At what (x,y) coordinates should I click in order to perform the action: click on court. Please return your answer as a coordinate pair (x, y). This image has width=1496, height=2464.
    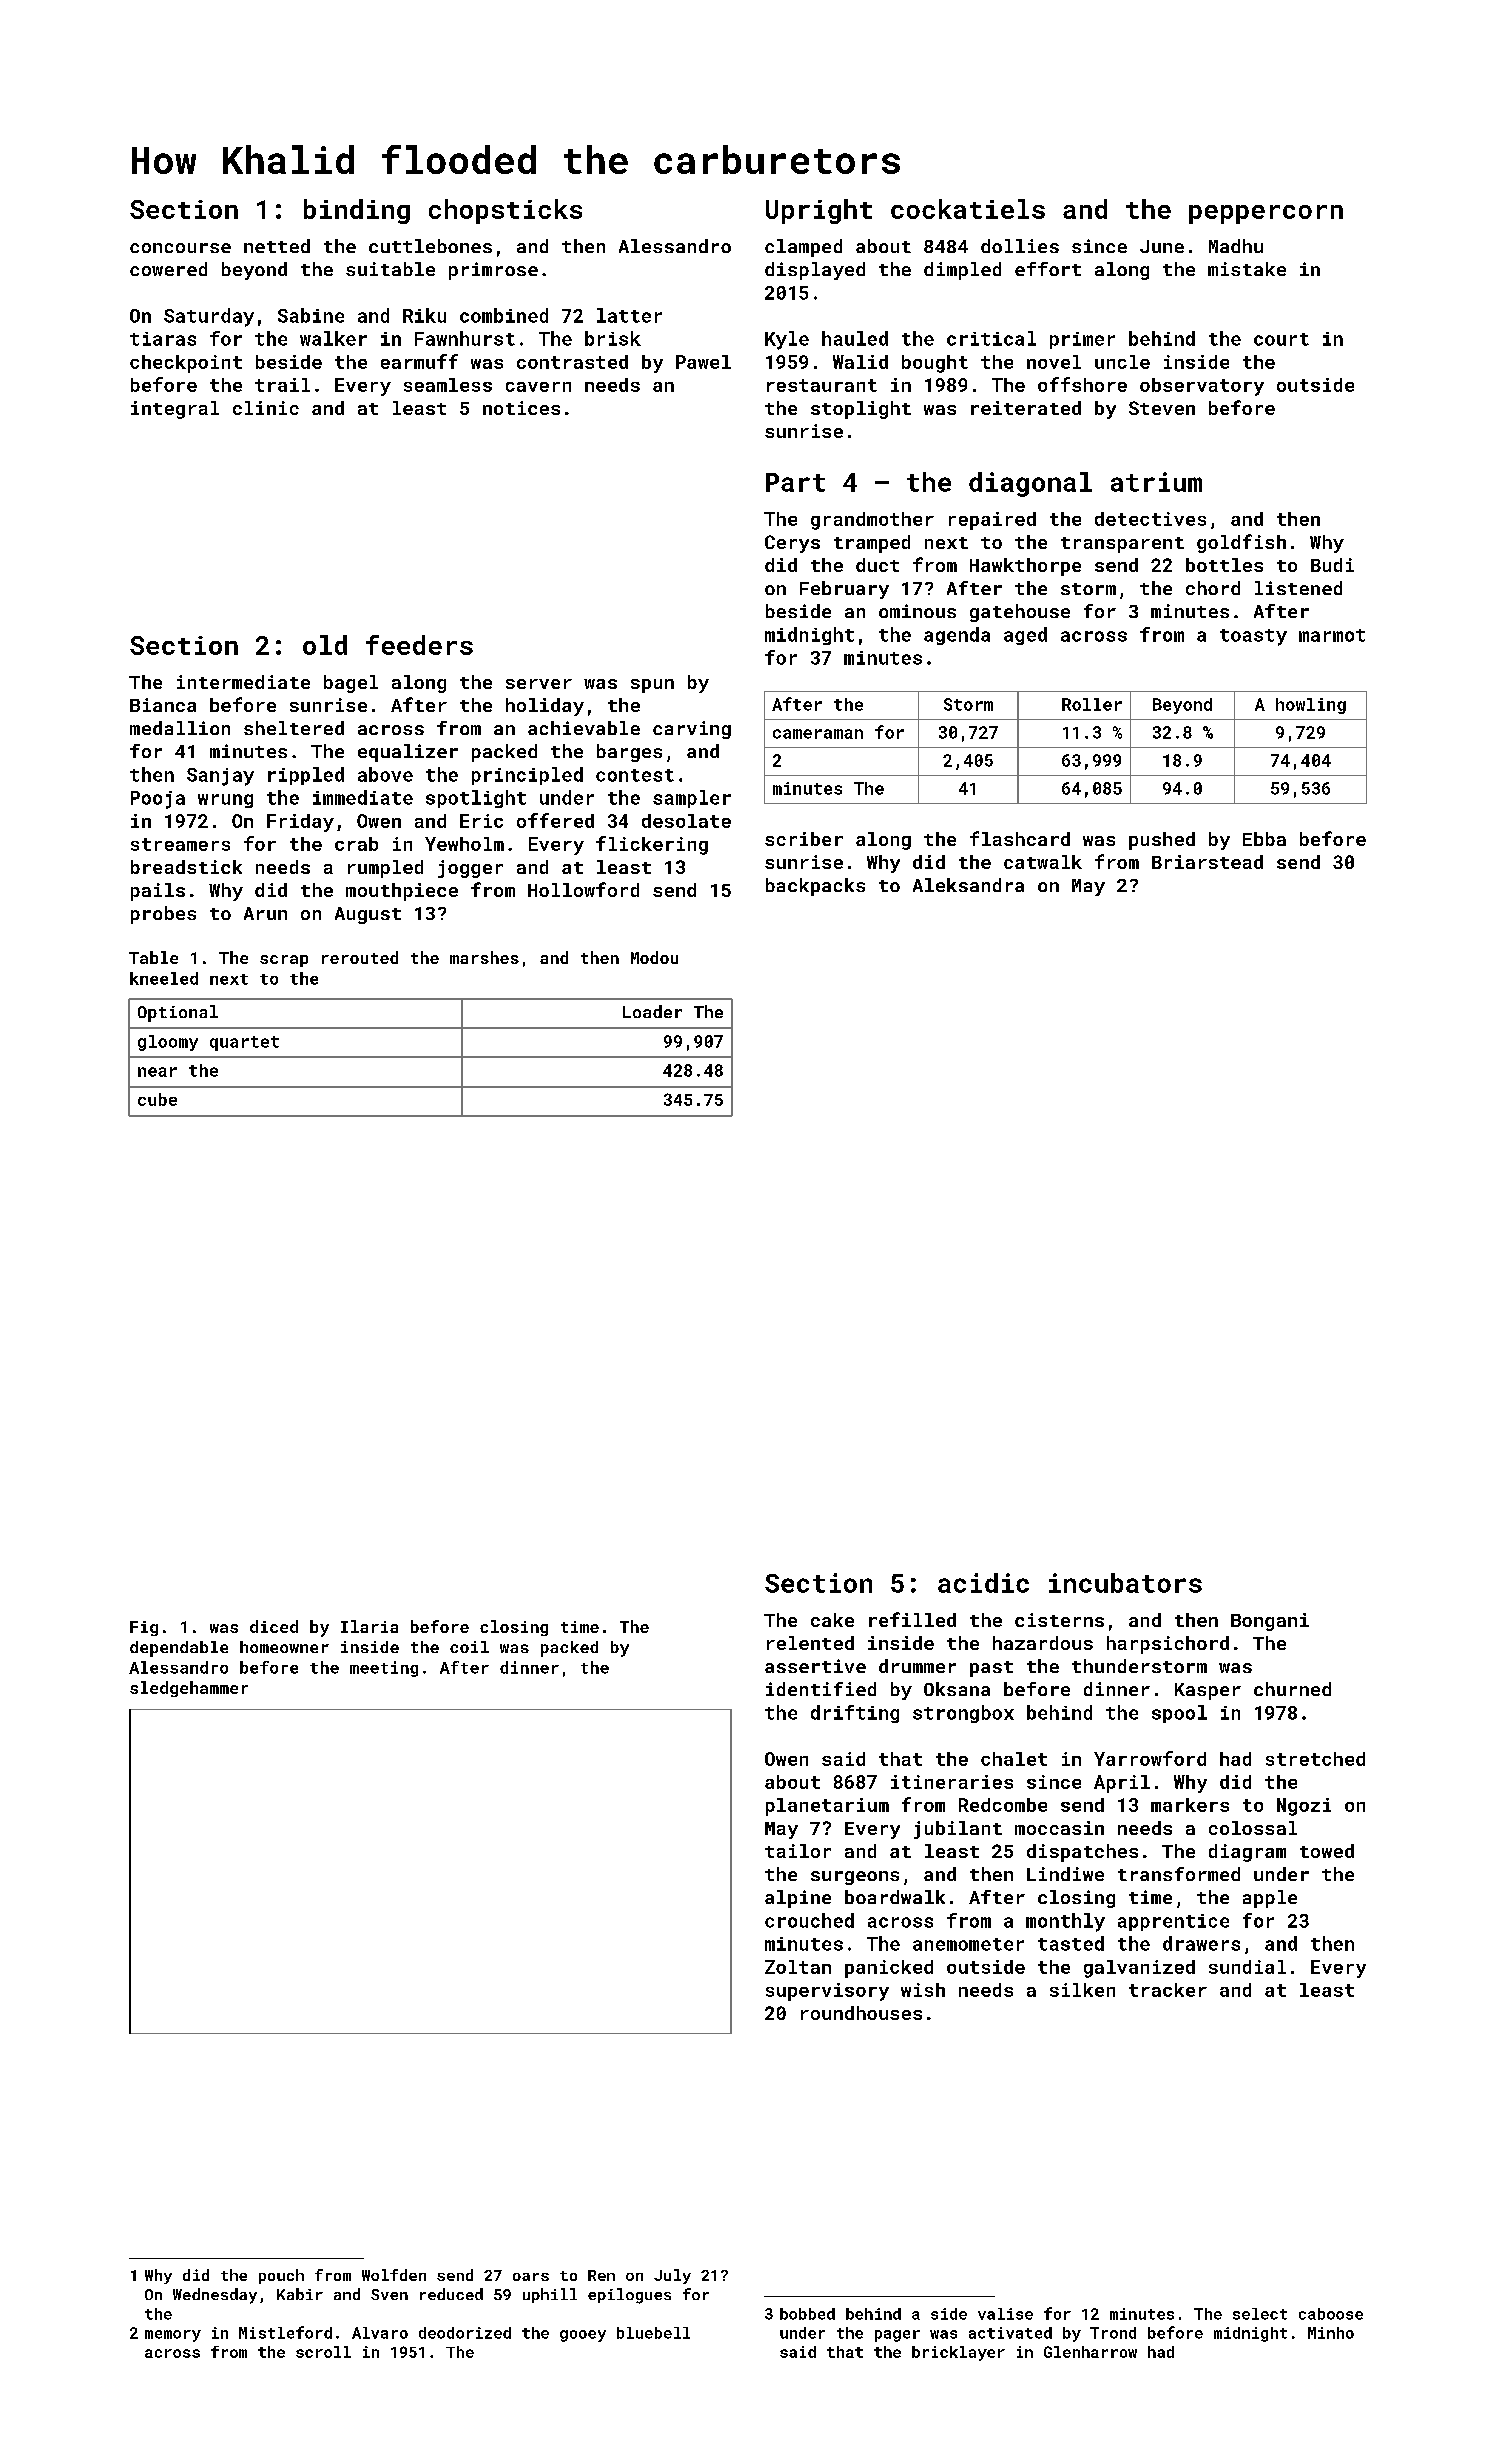
    Looking at the image, I should click on (1281, 339).
